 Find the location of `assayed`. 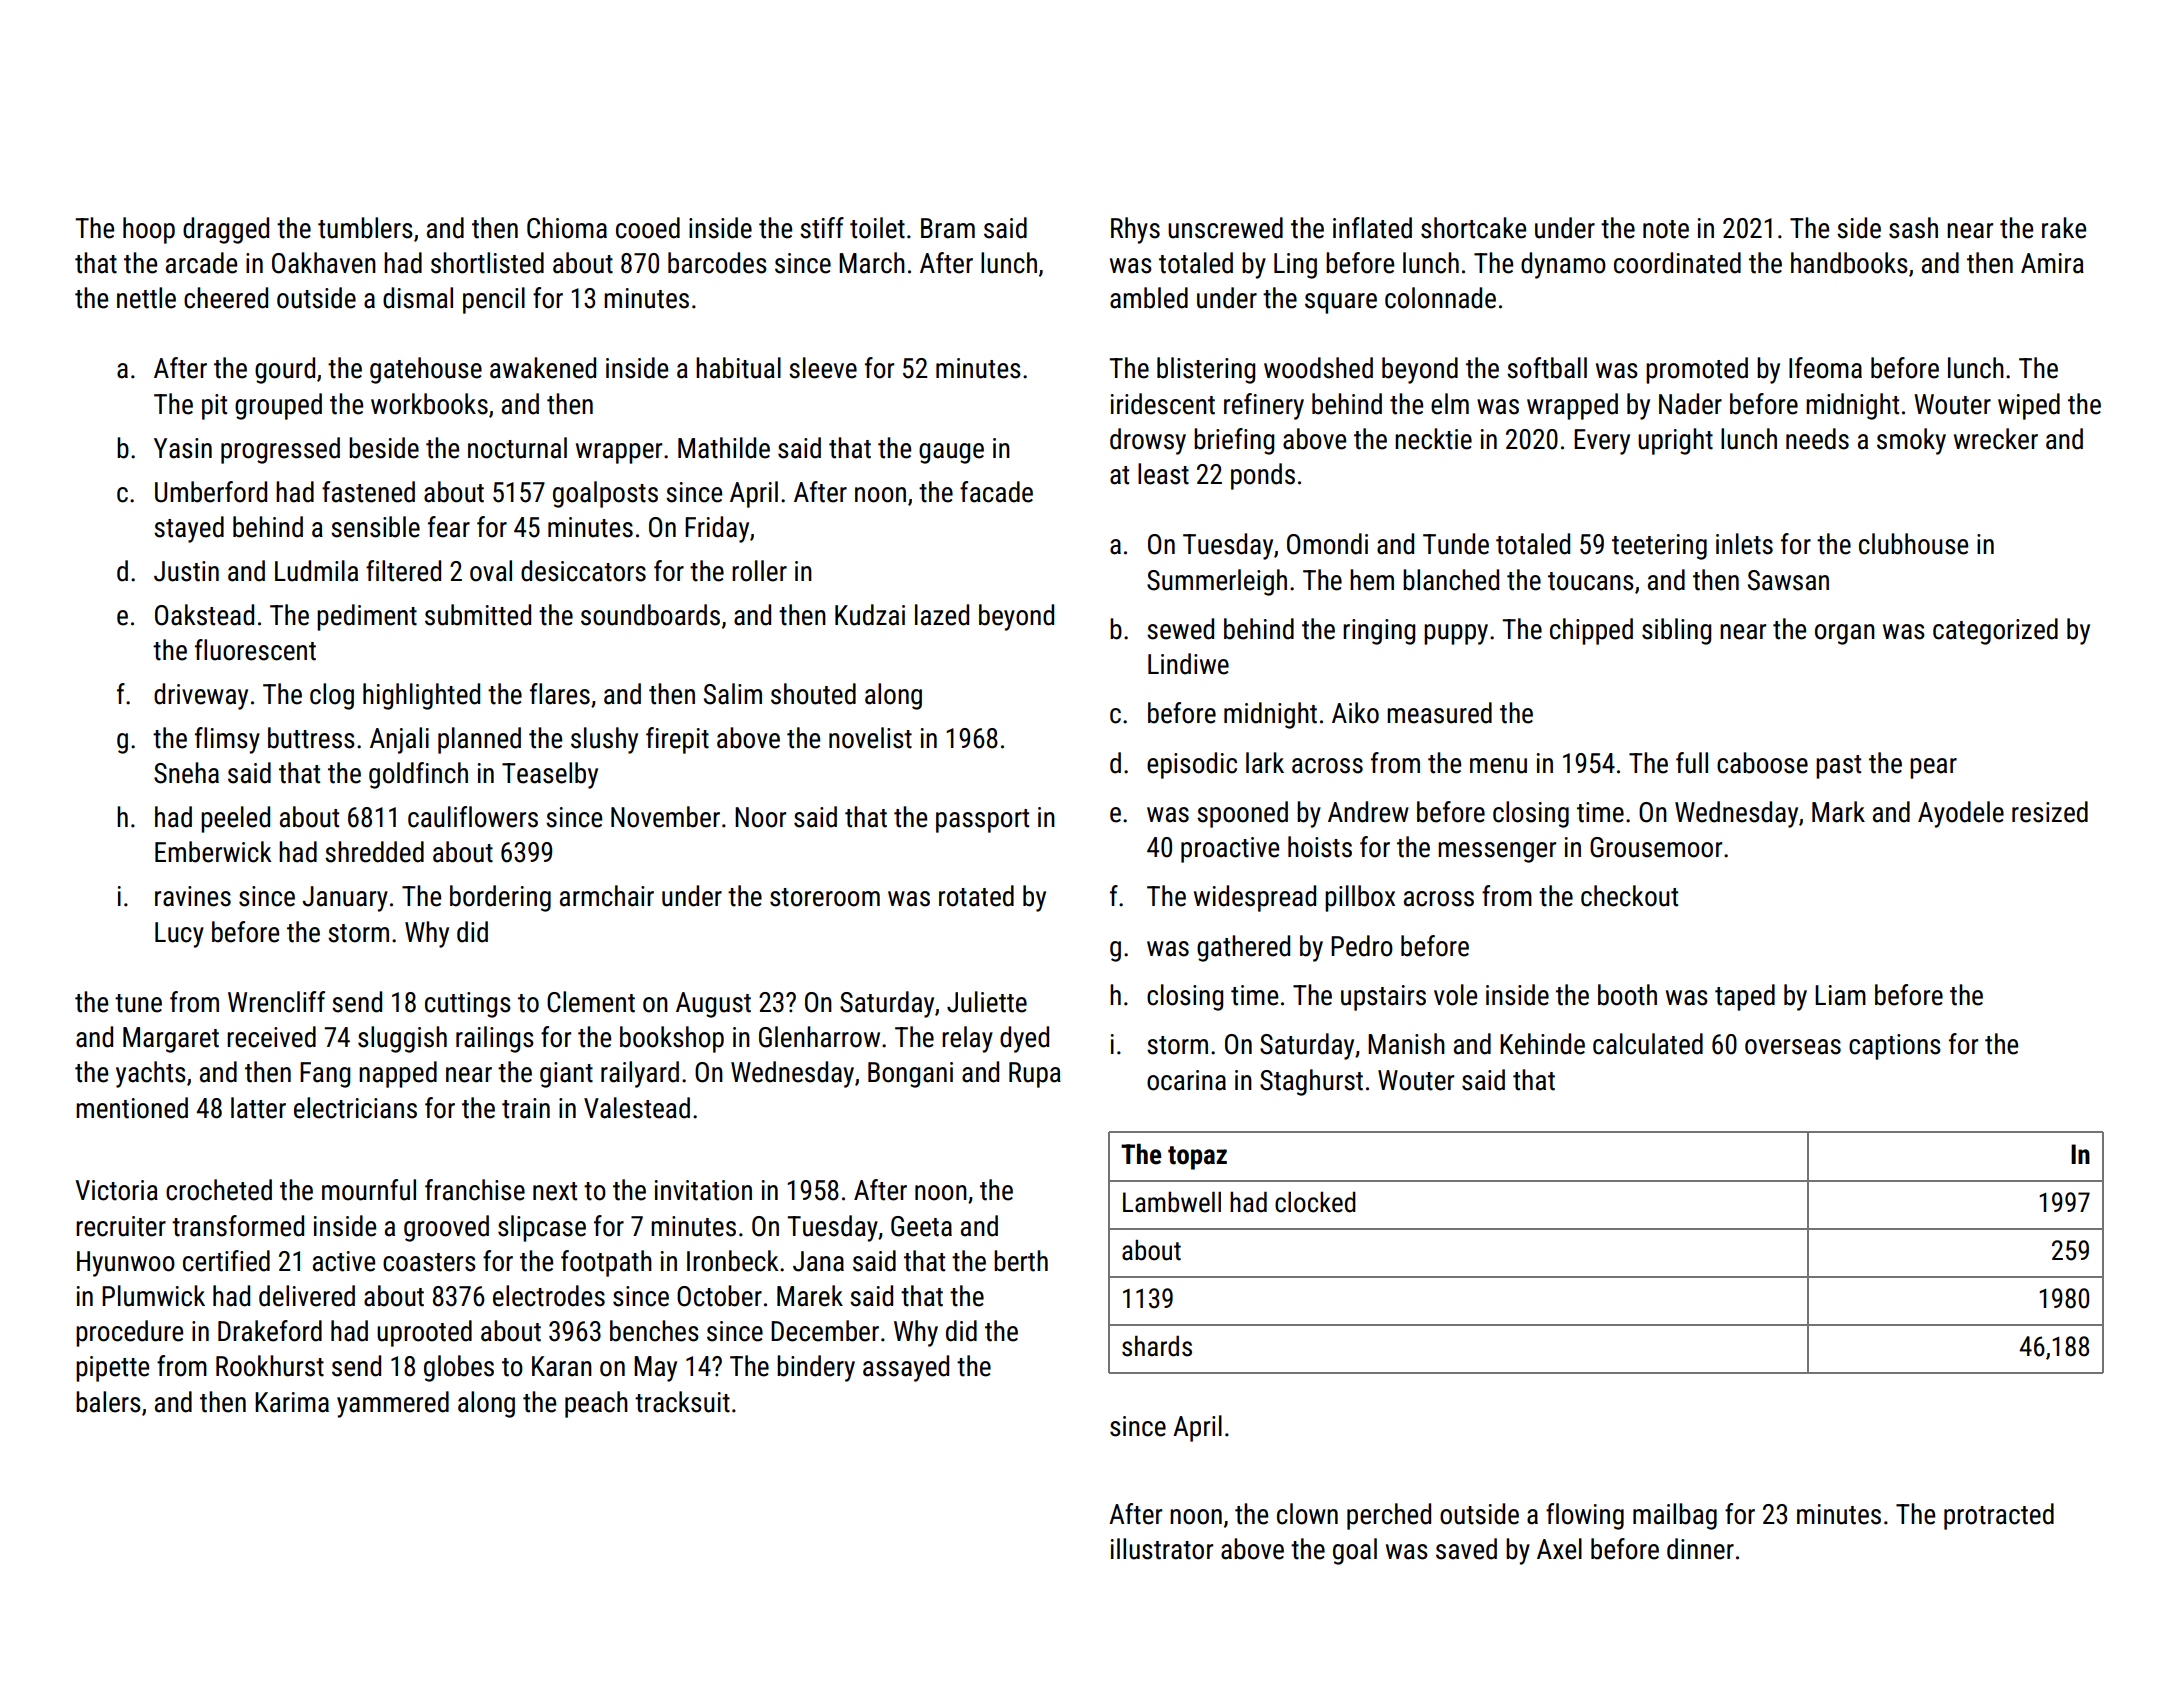

assayed is located at coordinates (906, 1368).
